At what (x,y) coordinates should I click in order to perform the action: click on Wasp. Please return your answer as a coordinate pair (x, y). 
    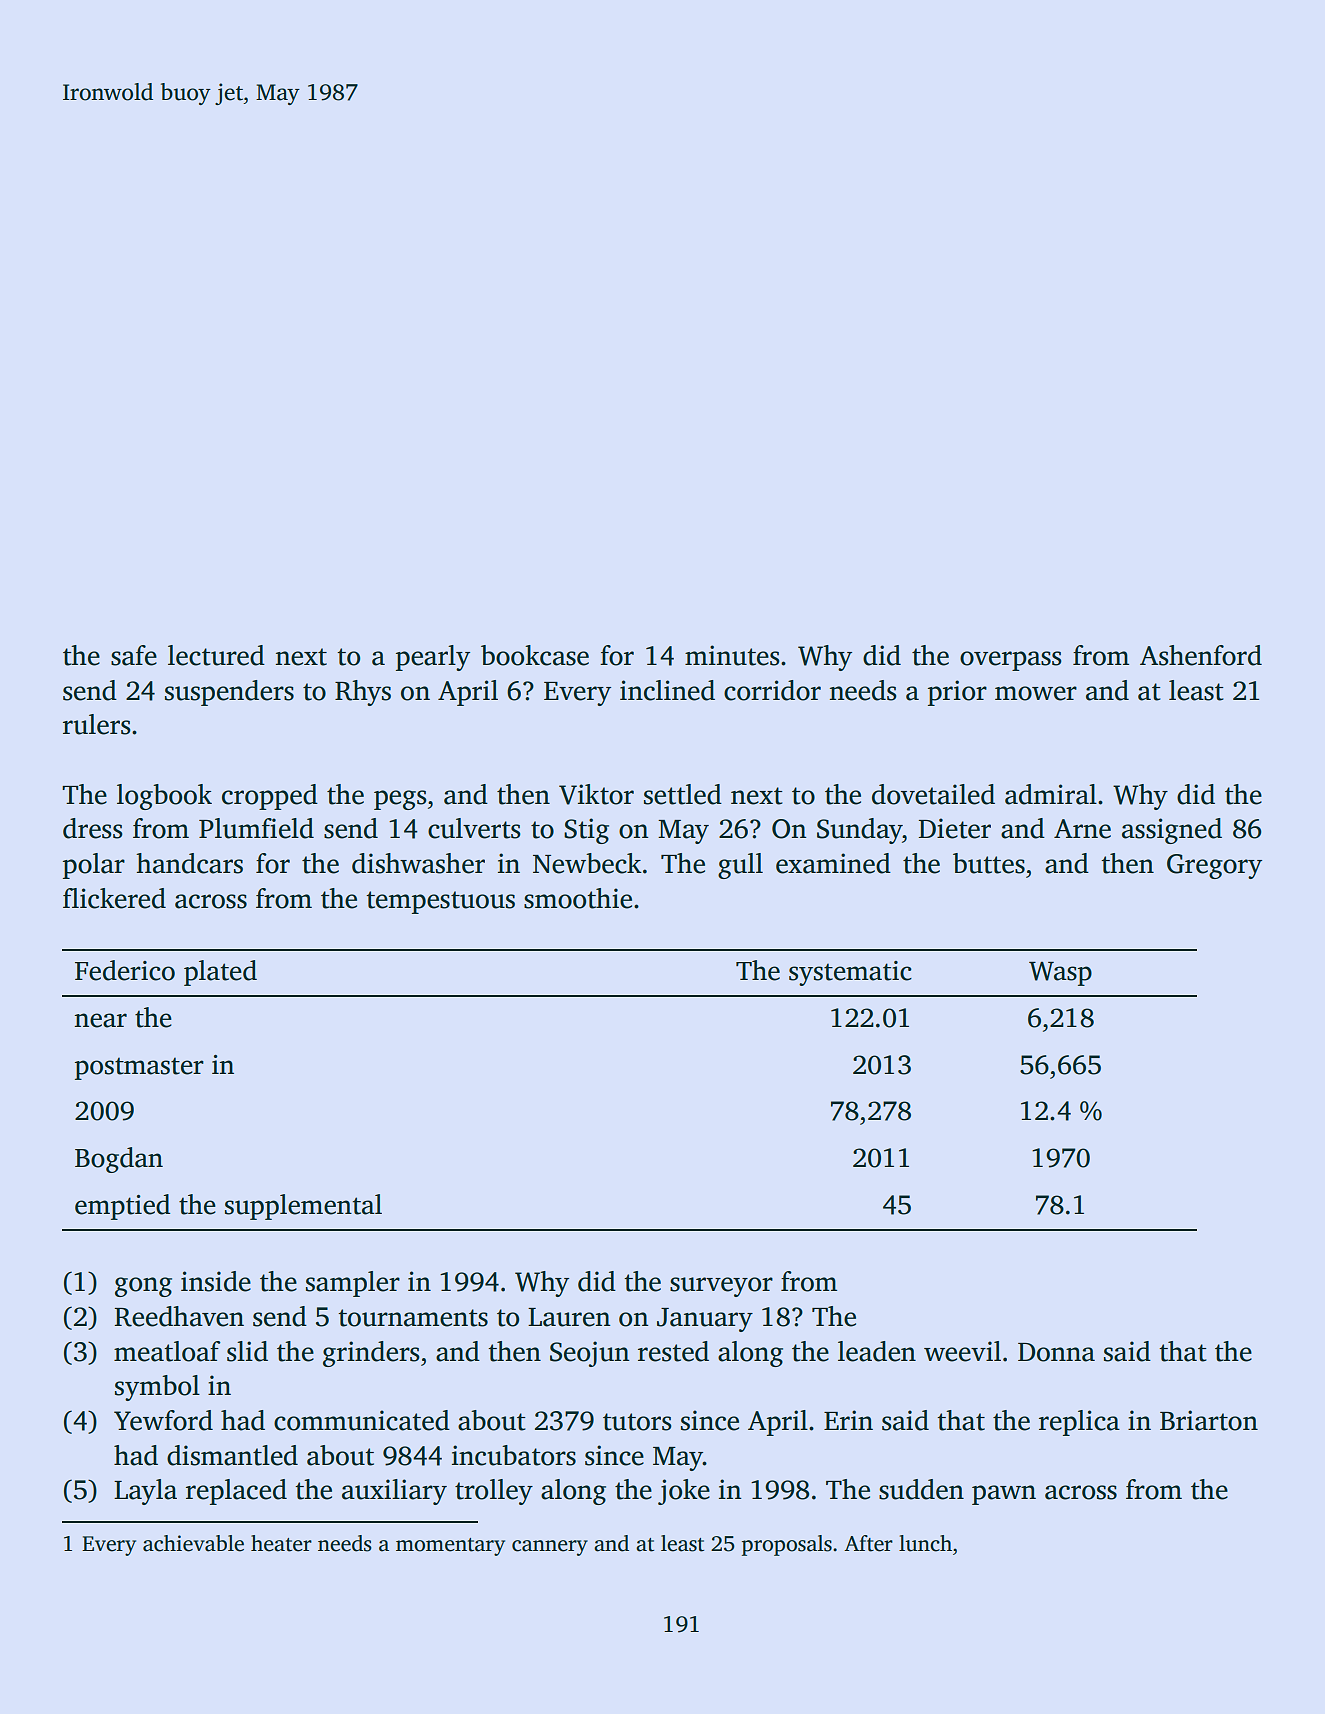
    Looking at the image, I should click on (1060, 974).
